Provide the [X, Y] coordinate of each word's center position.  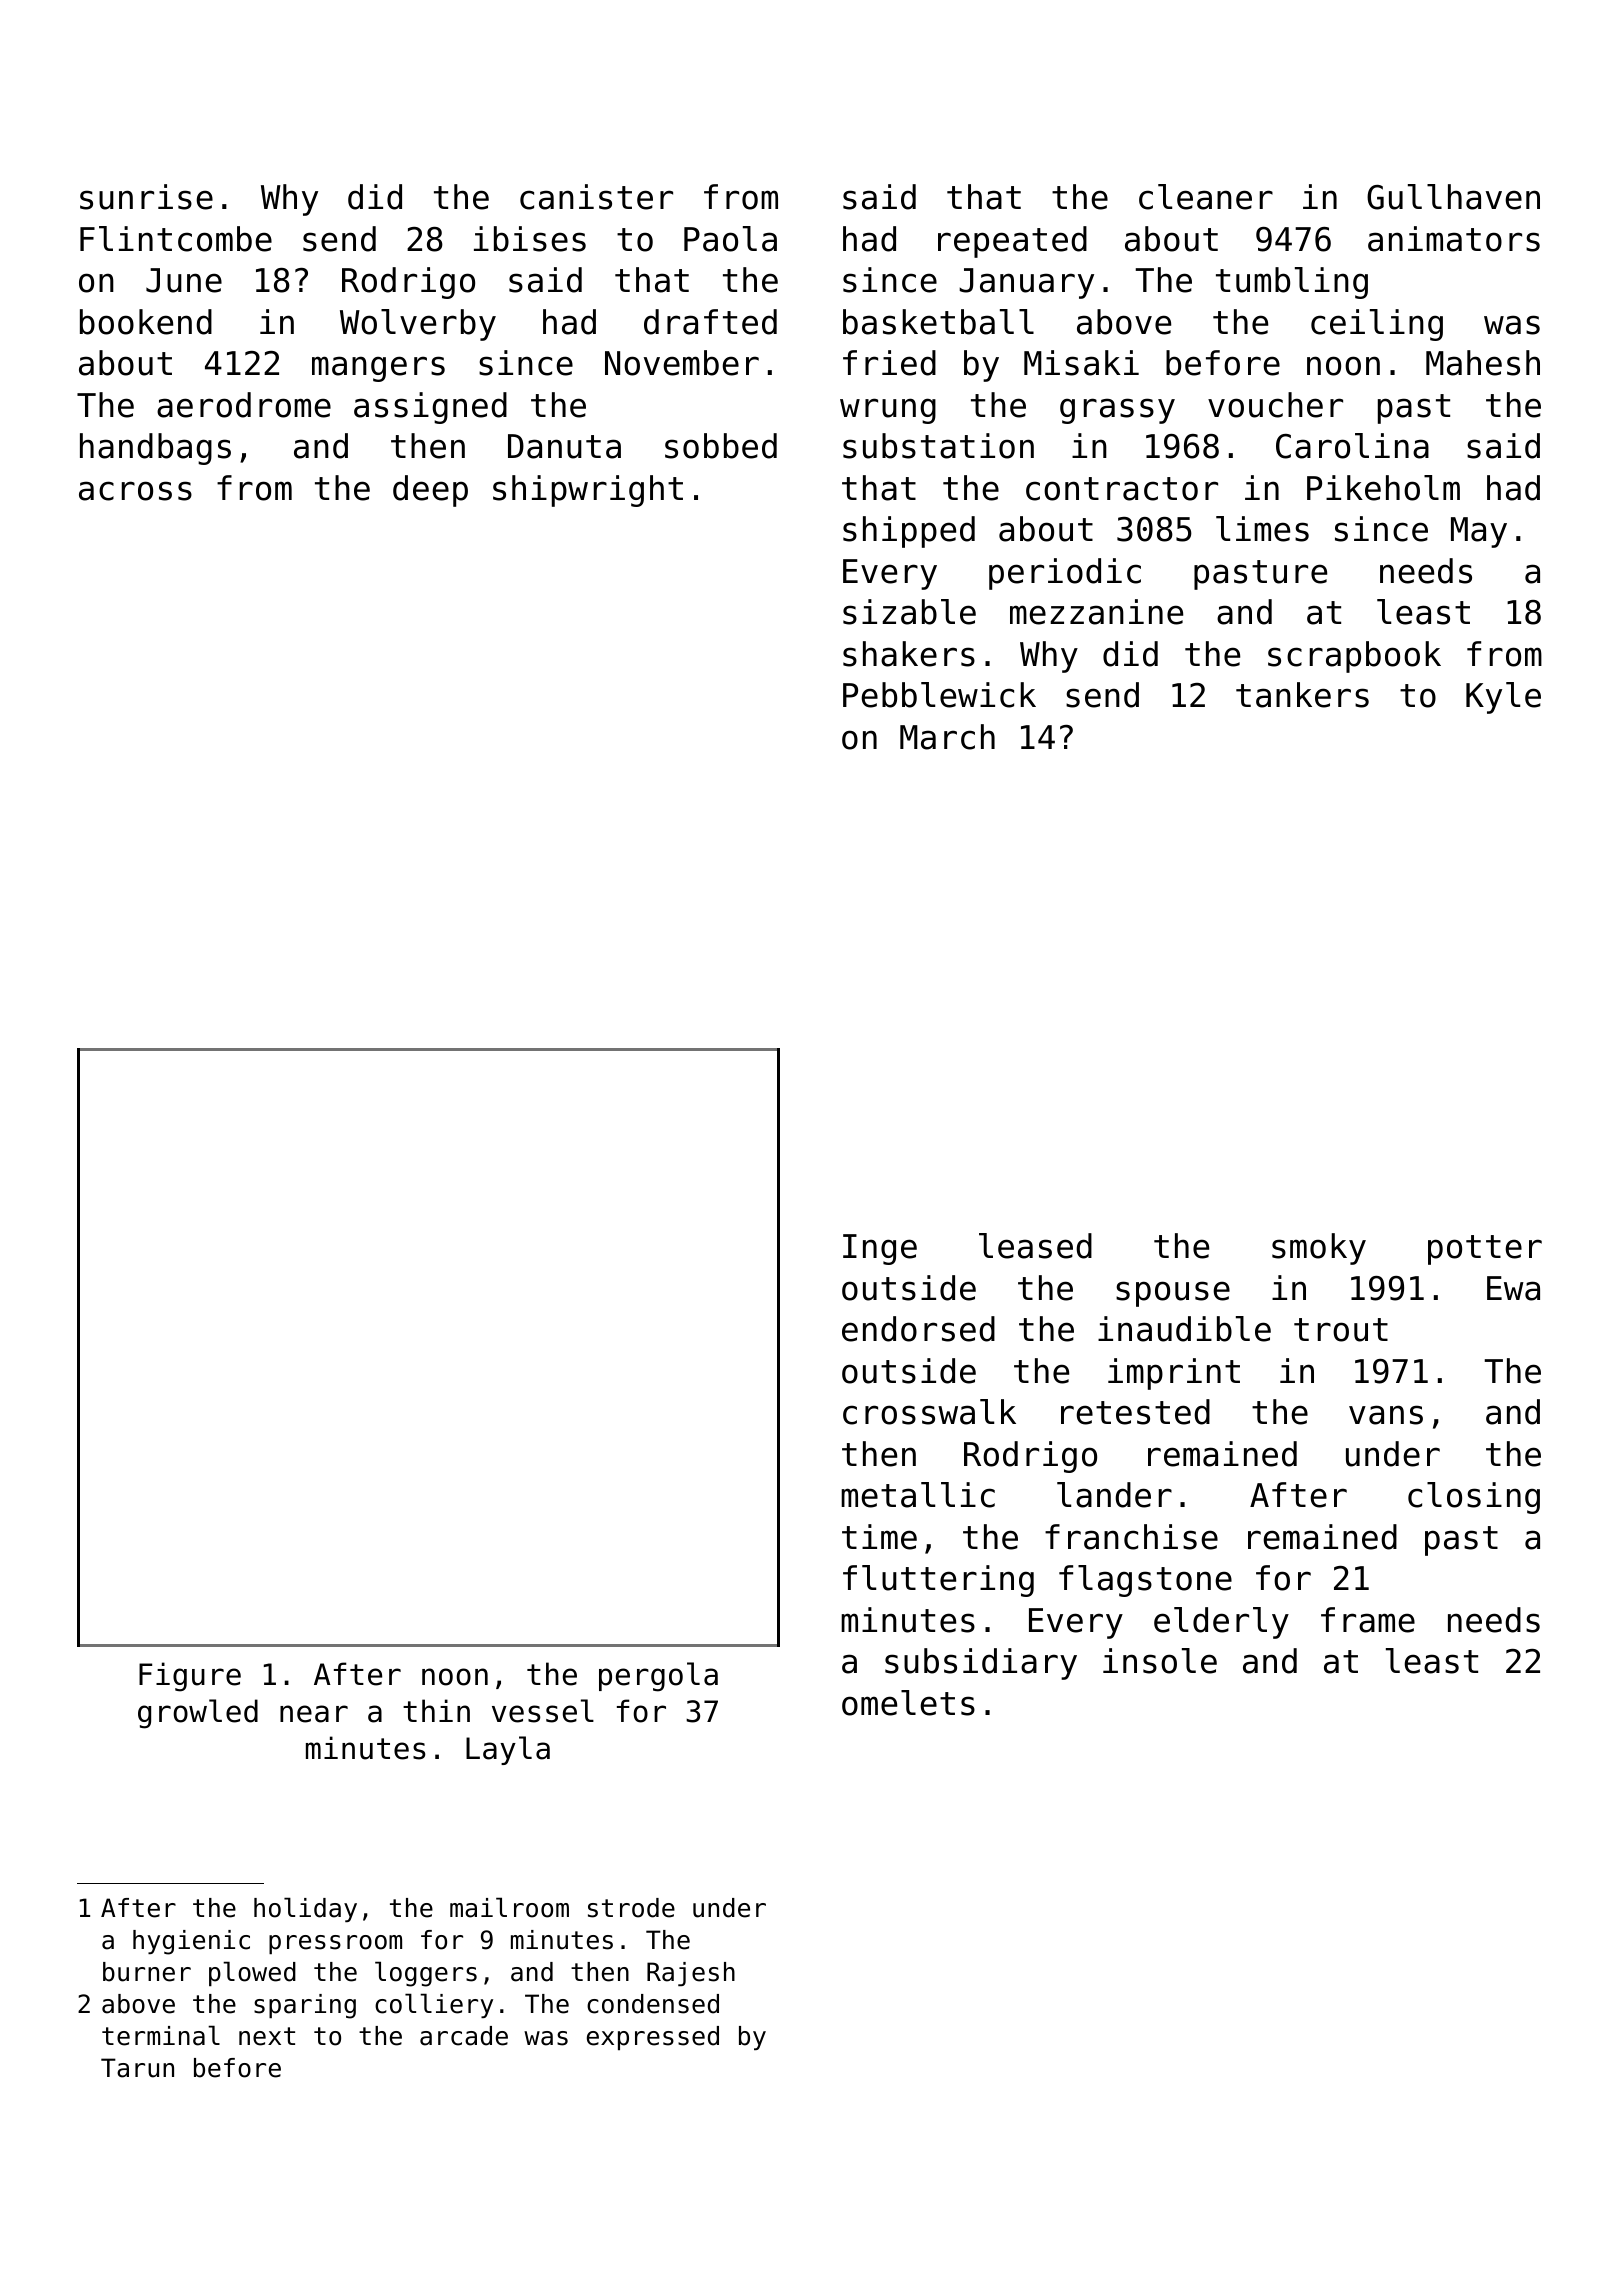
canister [596, 197]
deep [430, 491]
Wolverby [418, 325]
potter [1485, 1250]
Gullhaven [1453, 197]
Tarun [137, 2068]
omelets [908, 1703]
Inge [880, 1249]
